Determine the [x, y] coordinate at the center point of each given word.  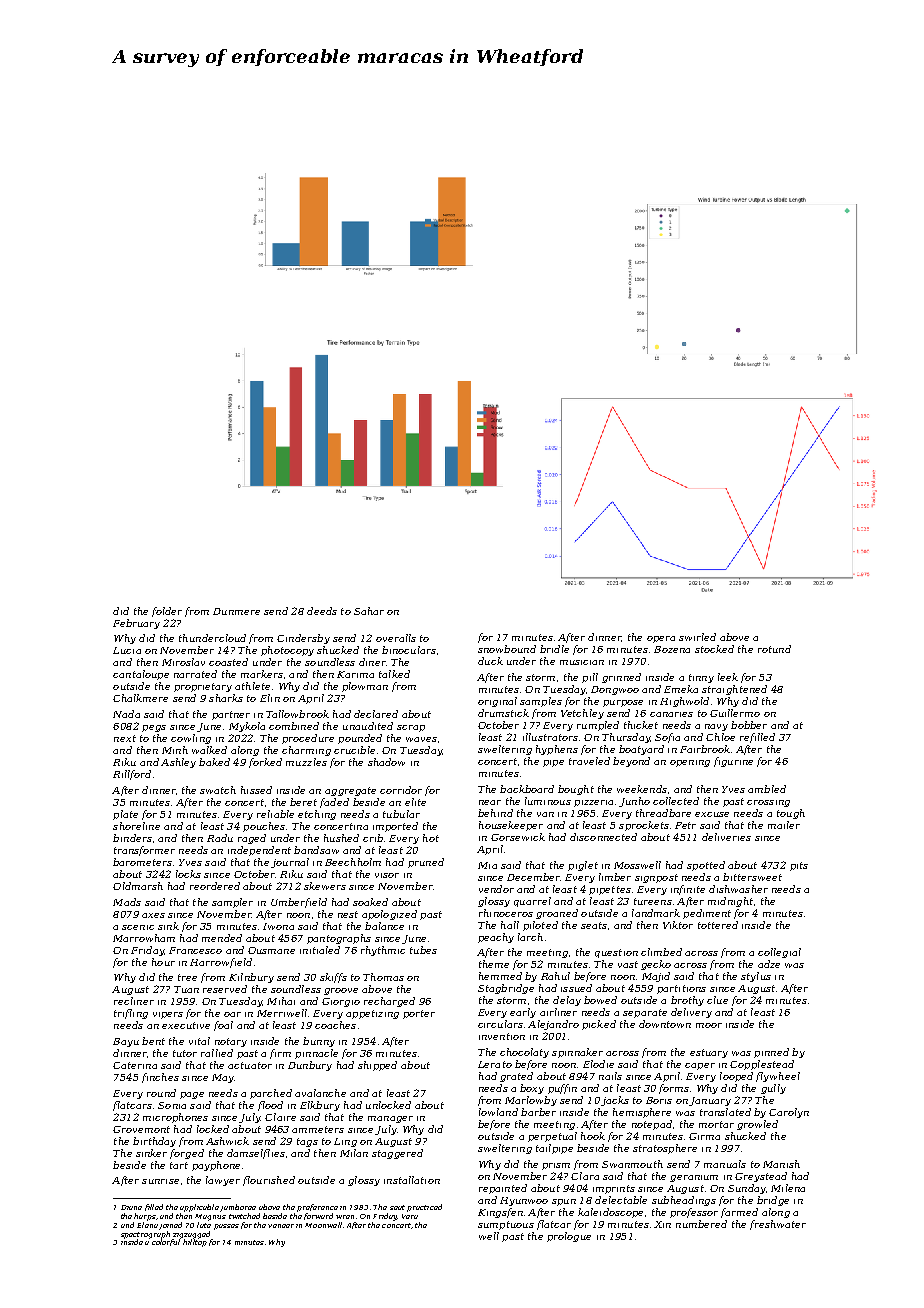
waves [421, 739]
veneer [281, 1226]
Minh [175, 750]
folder [167, 612]
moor [709, 1025]
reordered [215, 886]
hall [510, 925]
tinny [701, 678]
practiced [424, 1208]
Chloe [720, 737]
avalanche [320, 1093]
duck [490, 661]
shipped [377, 1066]
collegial [779, 953]
